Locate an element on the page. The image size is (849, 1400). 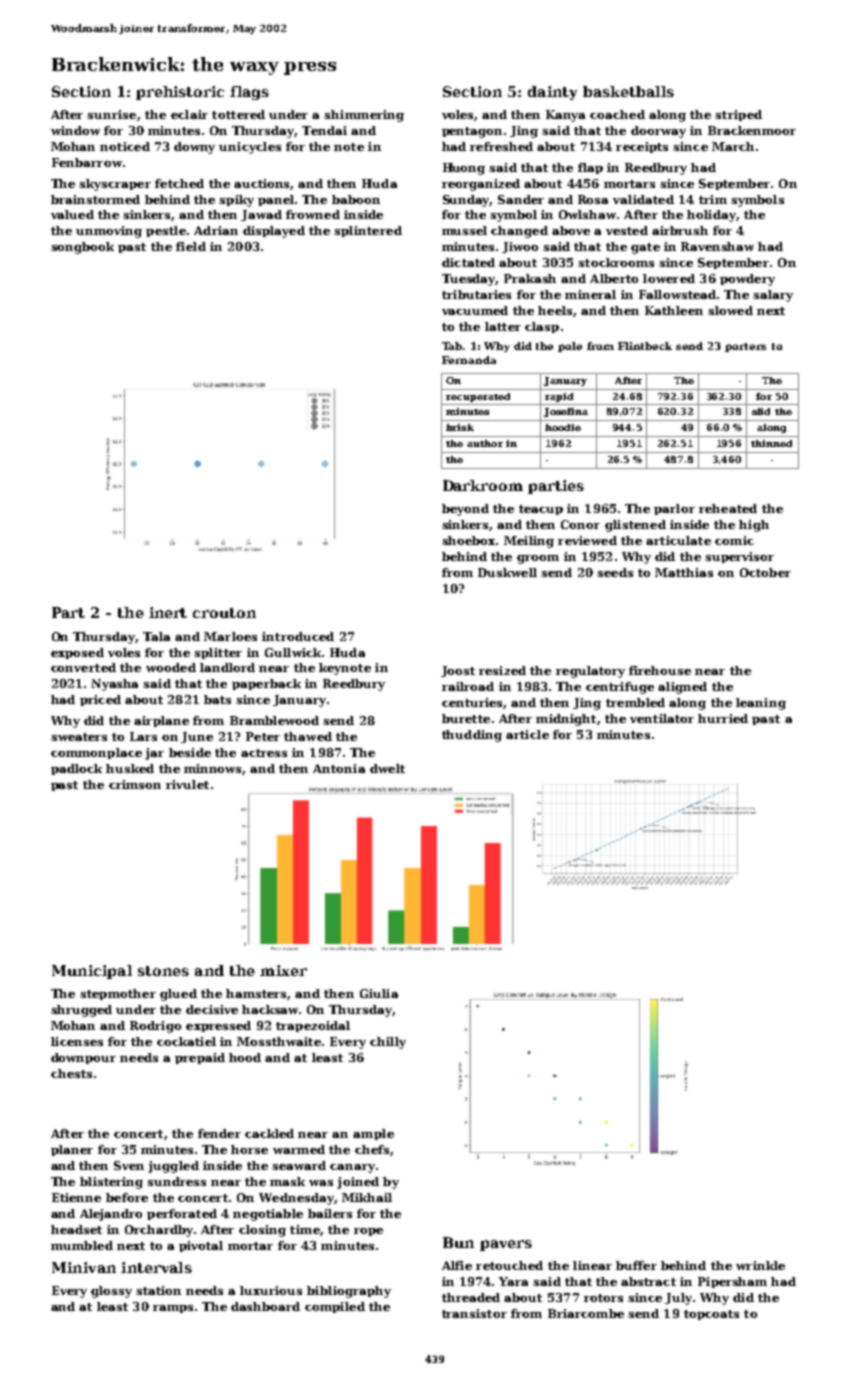
Bun is located at coordinates (458, 1242).
